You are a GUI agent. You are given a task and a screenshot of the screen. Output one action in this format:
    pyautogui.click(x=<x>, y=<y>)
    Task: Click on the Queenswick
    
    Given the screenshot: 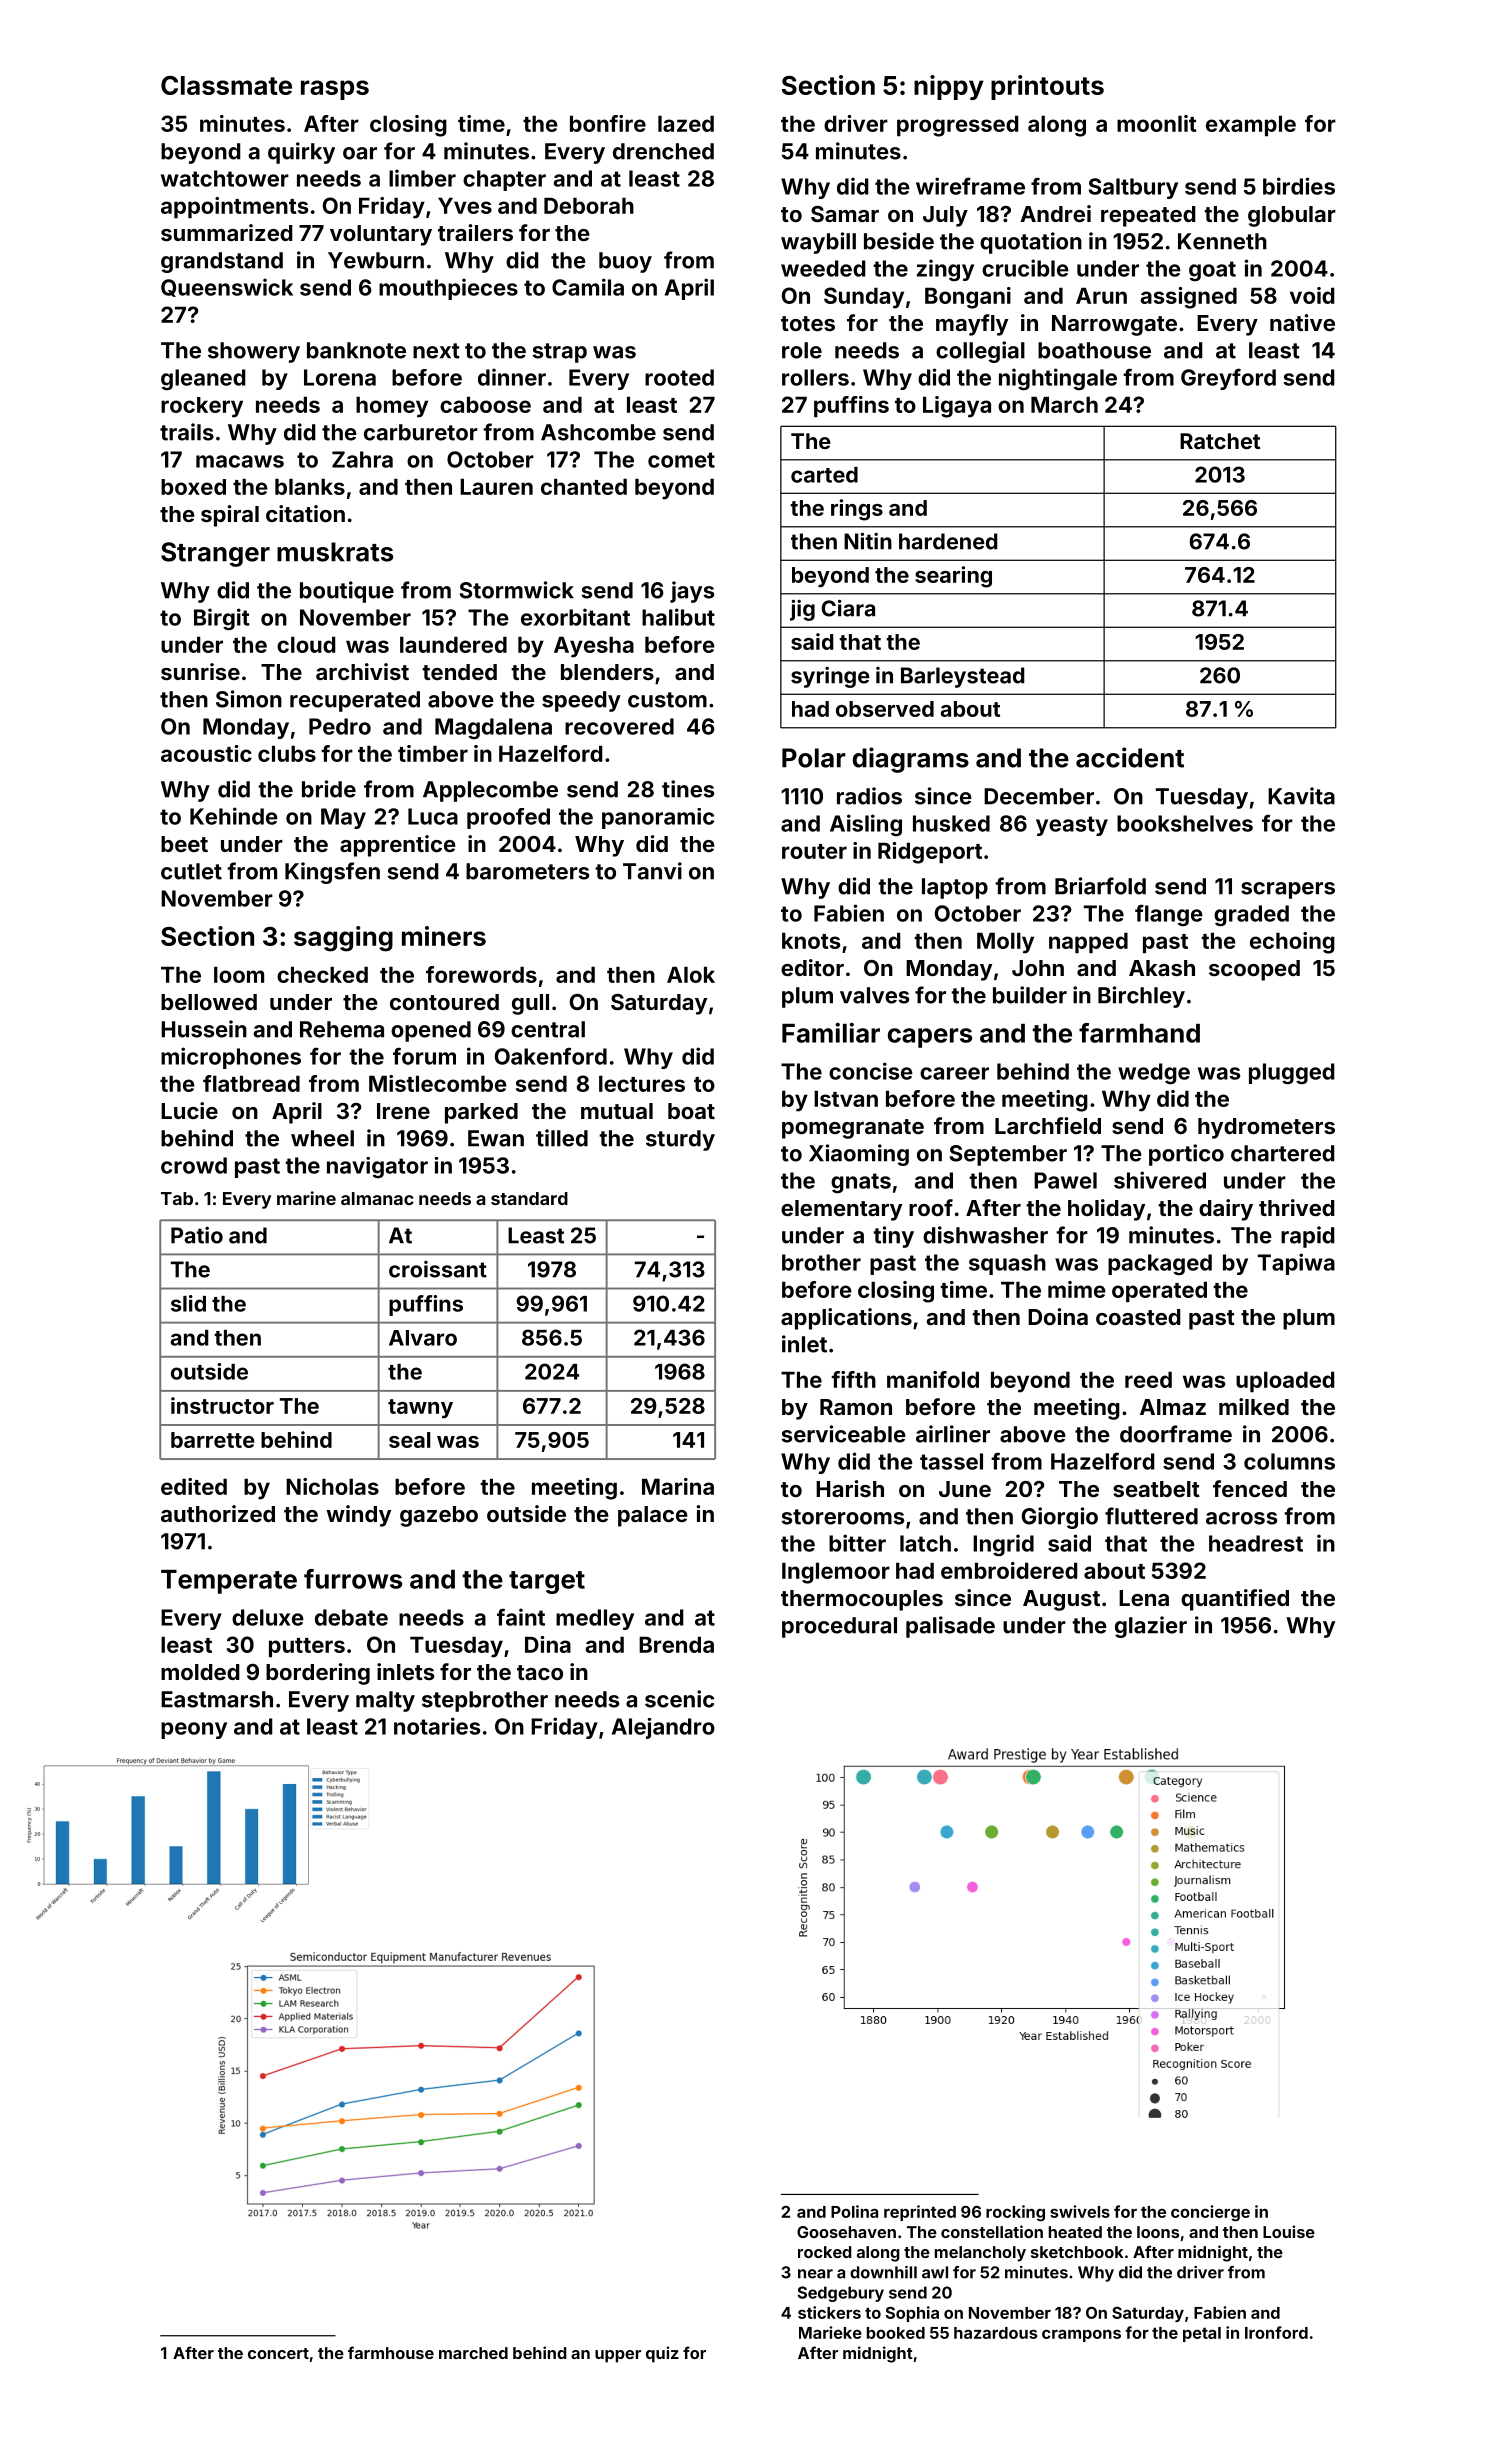 What is the action you would take?
    pyautogui.click(x=227, y=287)
